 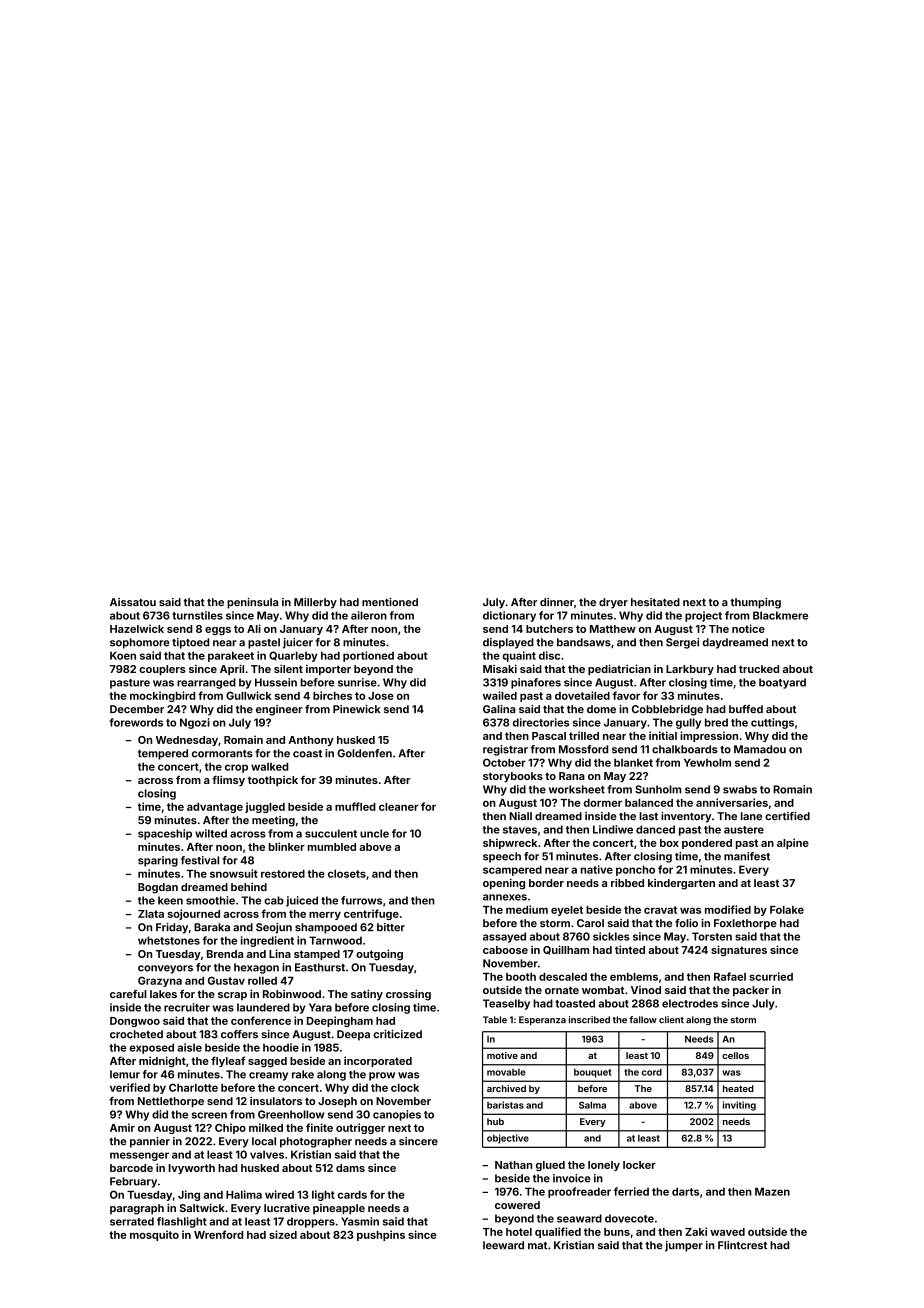 I want to click on Rana, so click(x=572, y=776).
